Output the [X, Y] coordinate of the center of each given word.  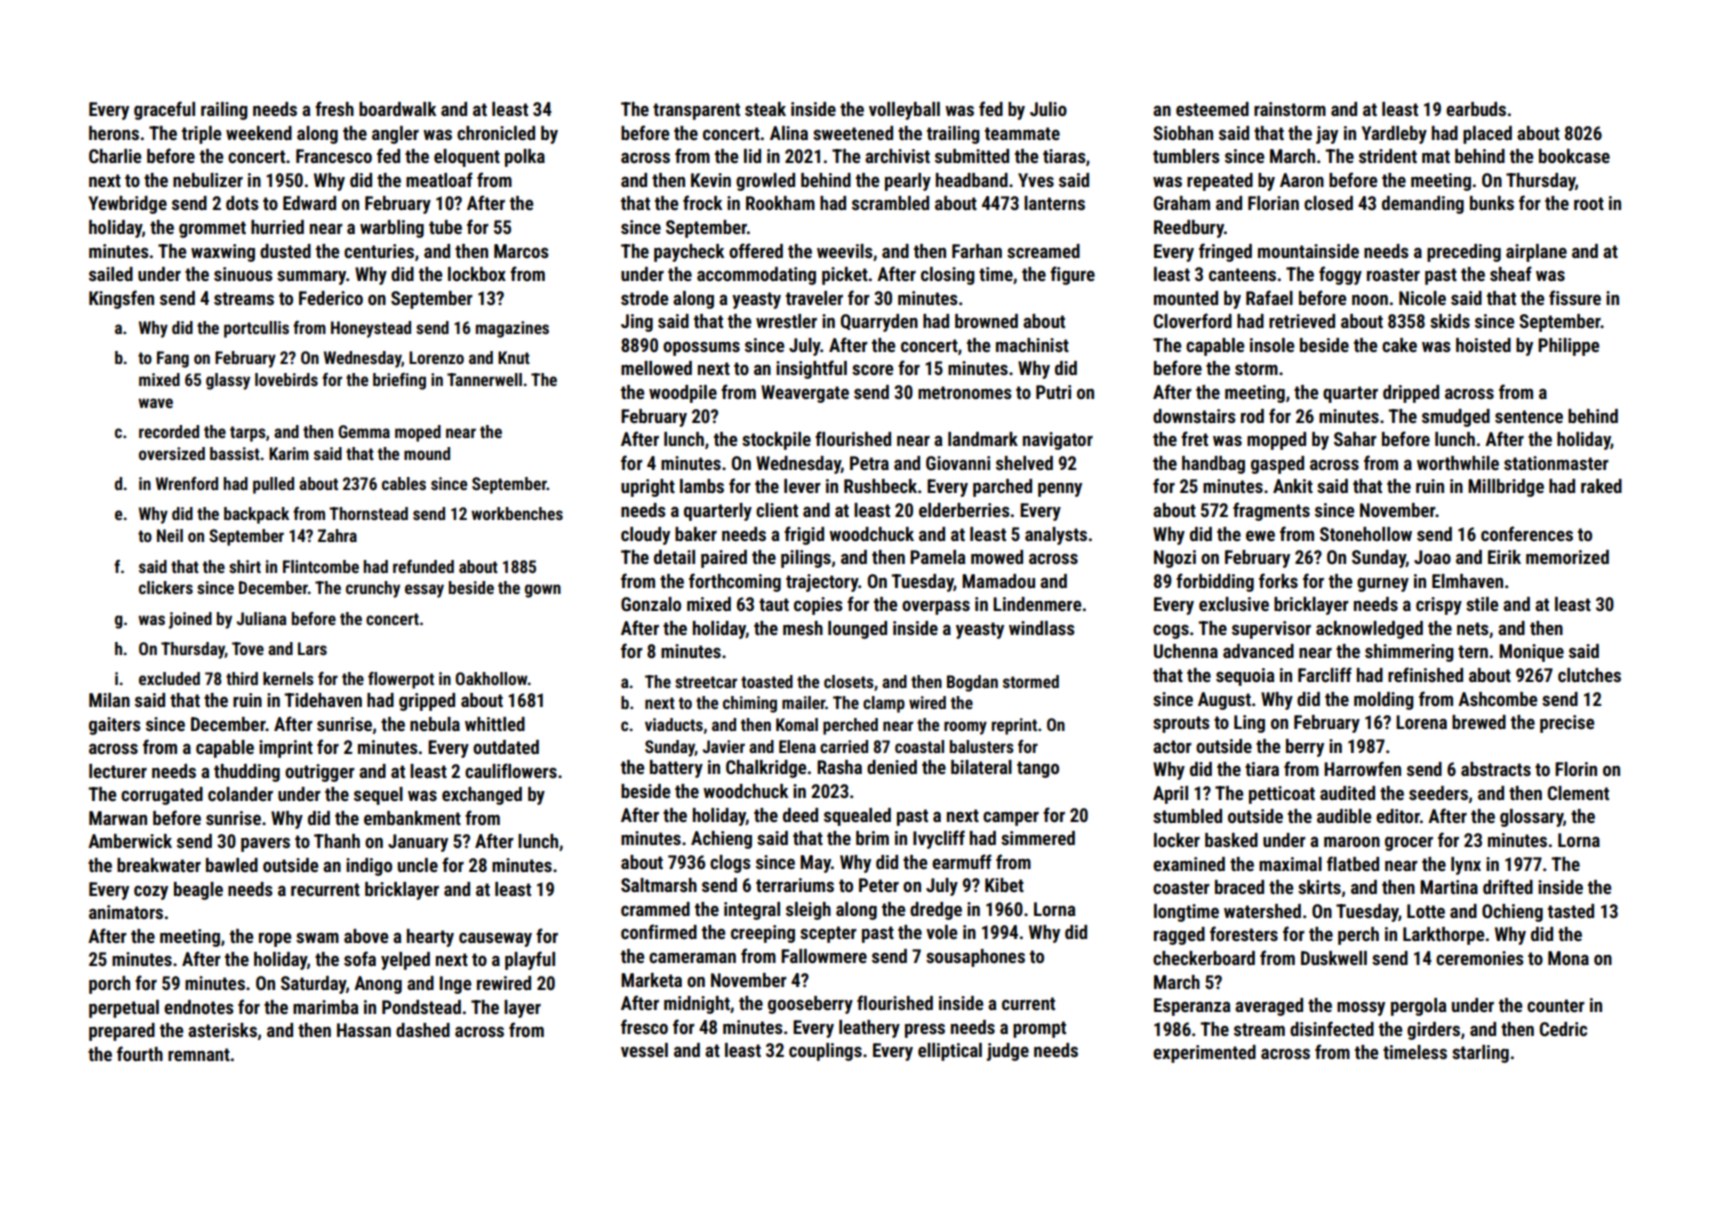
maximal [1290, 864]
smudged [1456, 418]
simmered [1038, 838]
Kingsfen [121, 299]
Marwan [118, 818]
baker [696, 534]
